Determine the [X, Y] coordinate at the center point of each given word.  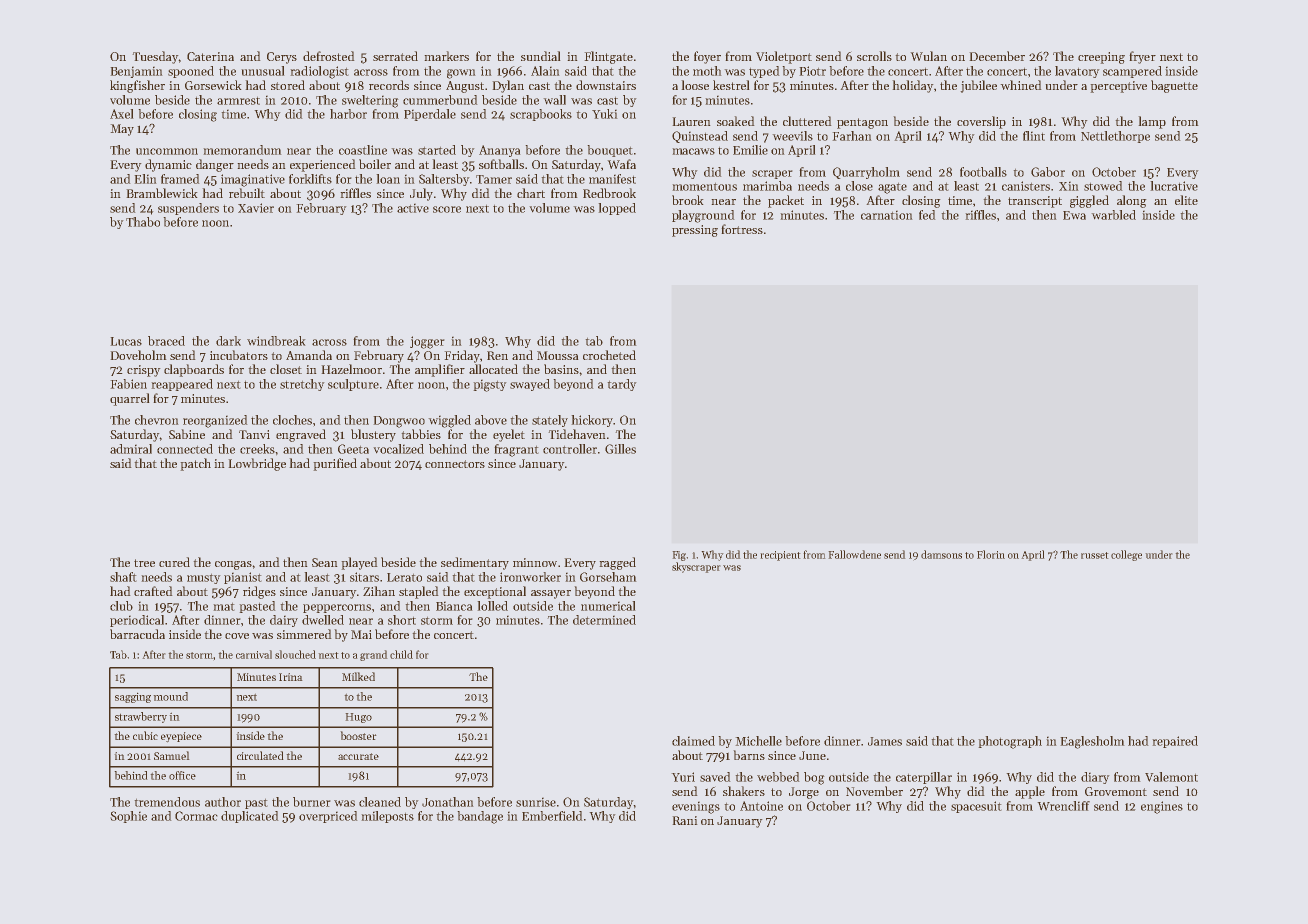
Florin [991, 554]
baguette [1174, 86]
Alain [545, 71]
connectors [455, 464]
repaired [1175, 742]
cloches [292, 420]
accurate [358, 756]
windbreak [276, 341]
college [1126, 555]
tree [144, 563]
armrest [238, 101]
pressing [695, 231]
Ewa [1074, 215]
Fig [679, 556]
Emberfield [552, 816]
